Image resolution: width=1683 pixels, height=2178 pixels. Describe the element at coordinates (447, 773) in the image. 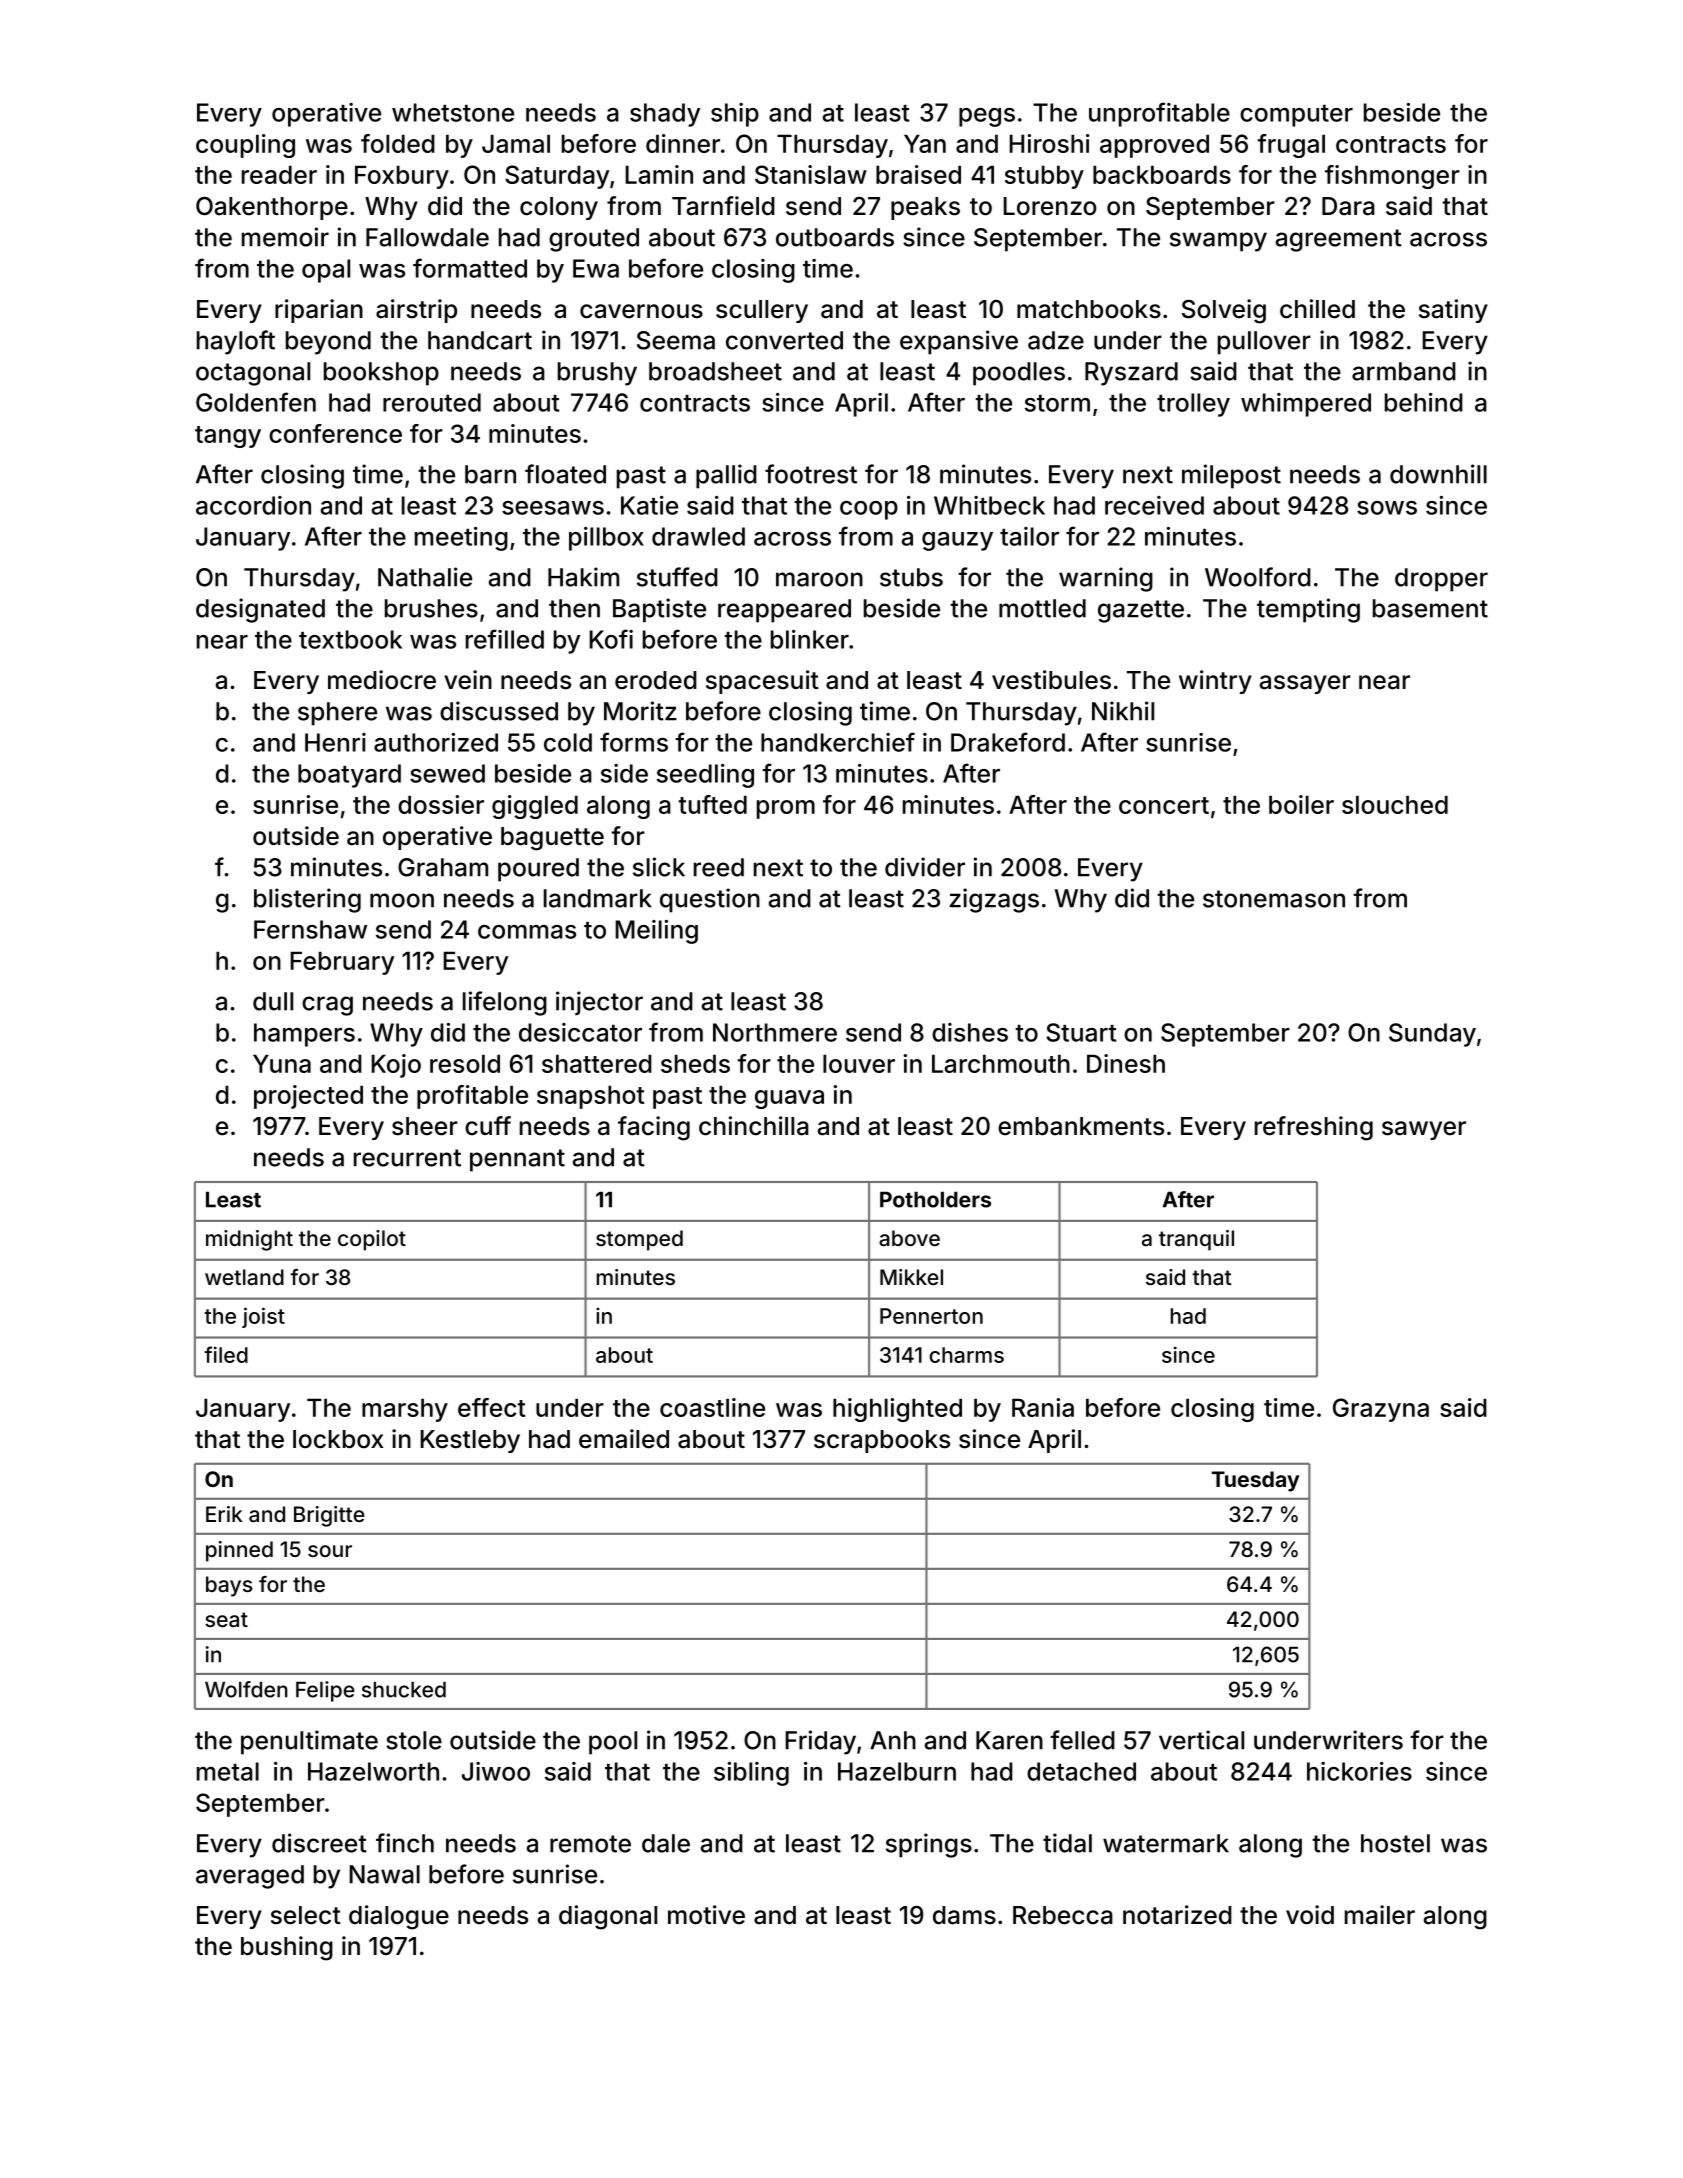

I see `sewed` at that location.
